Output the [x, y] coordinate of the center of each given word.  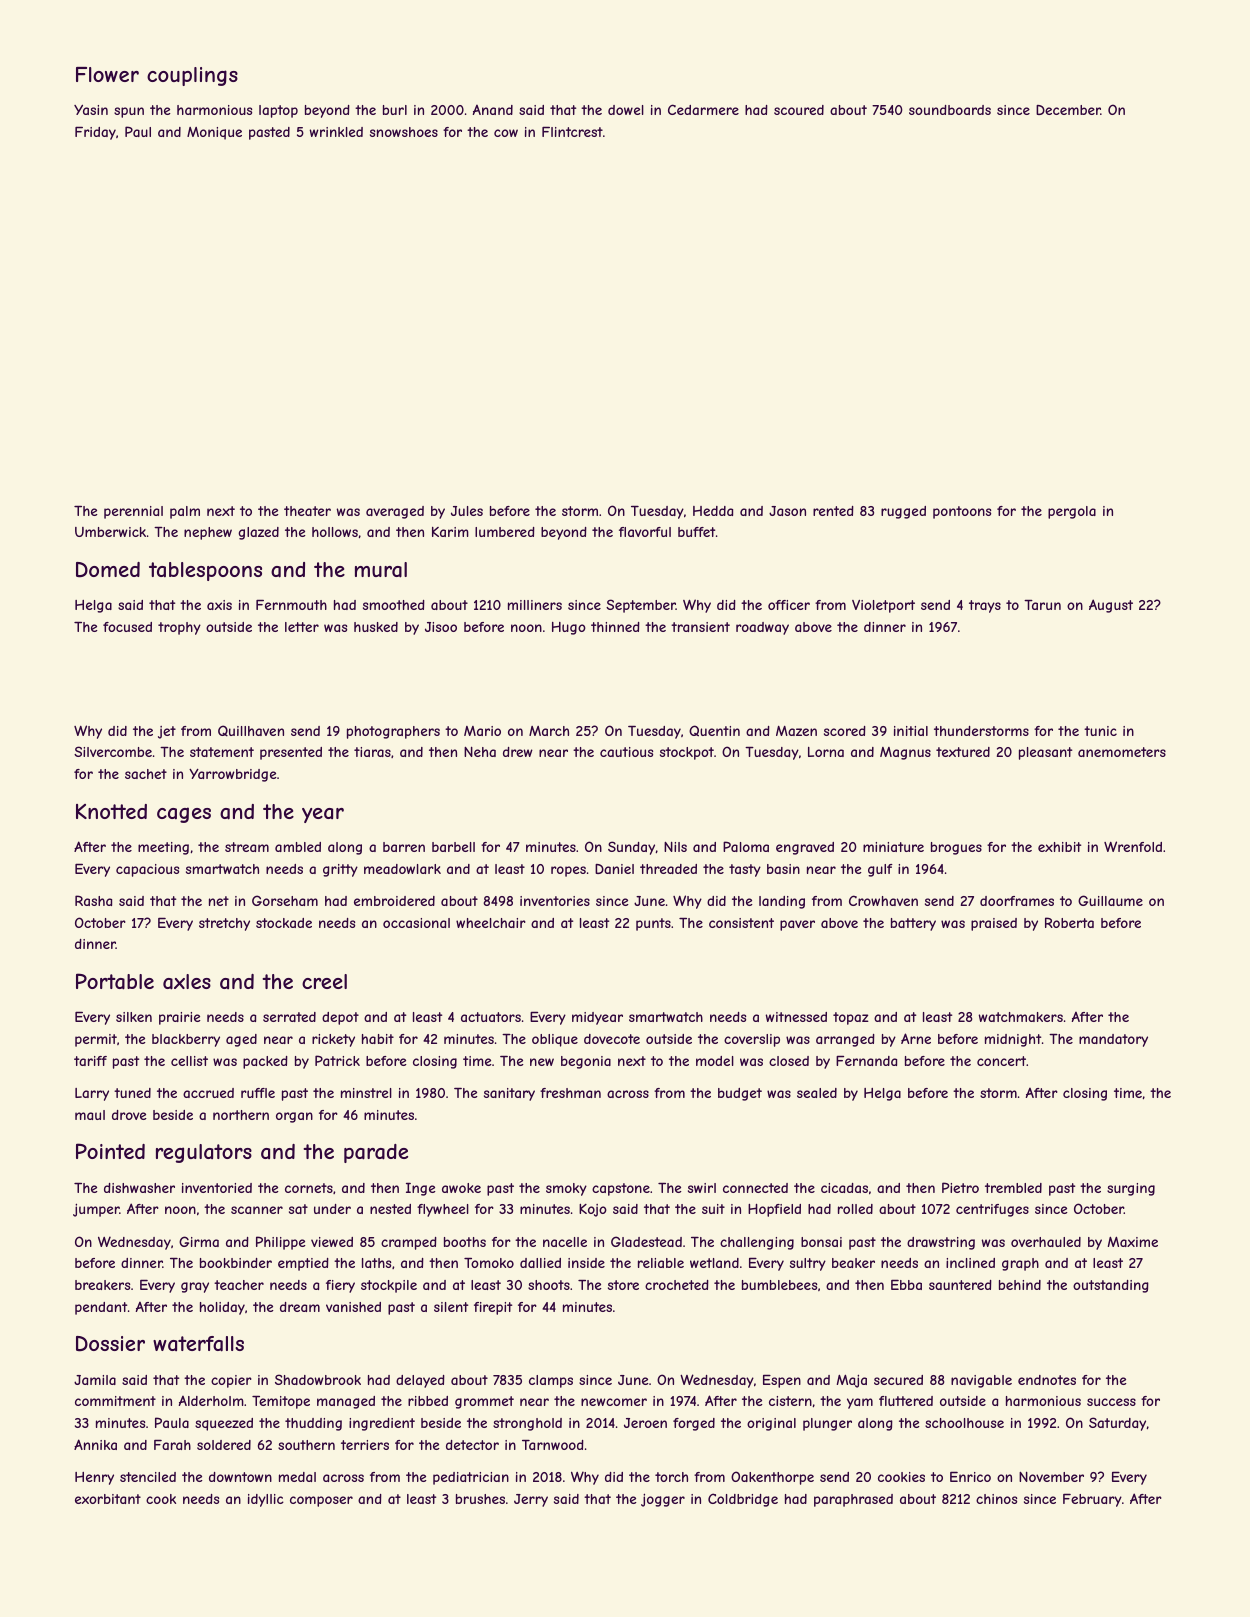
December [1068, 110]
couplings [192, 76]
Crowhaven [883, 900]
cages [184, 815]
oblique [555, 1040]
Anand [493, 110]
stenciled [148, 1477]
